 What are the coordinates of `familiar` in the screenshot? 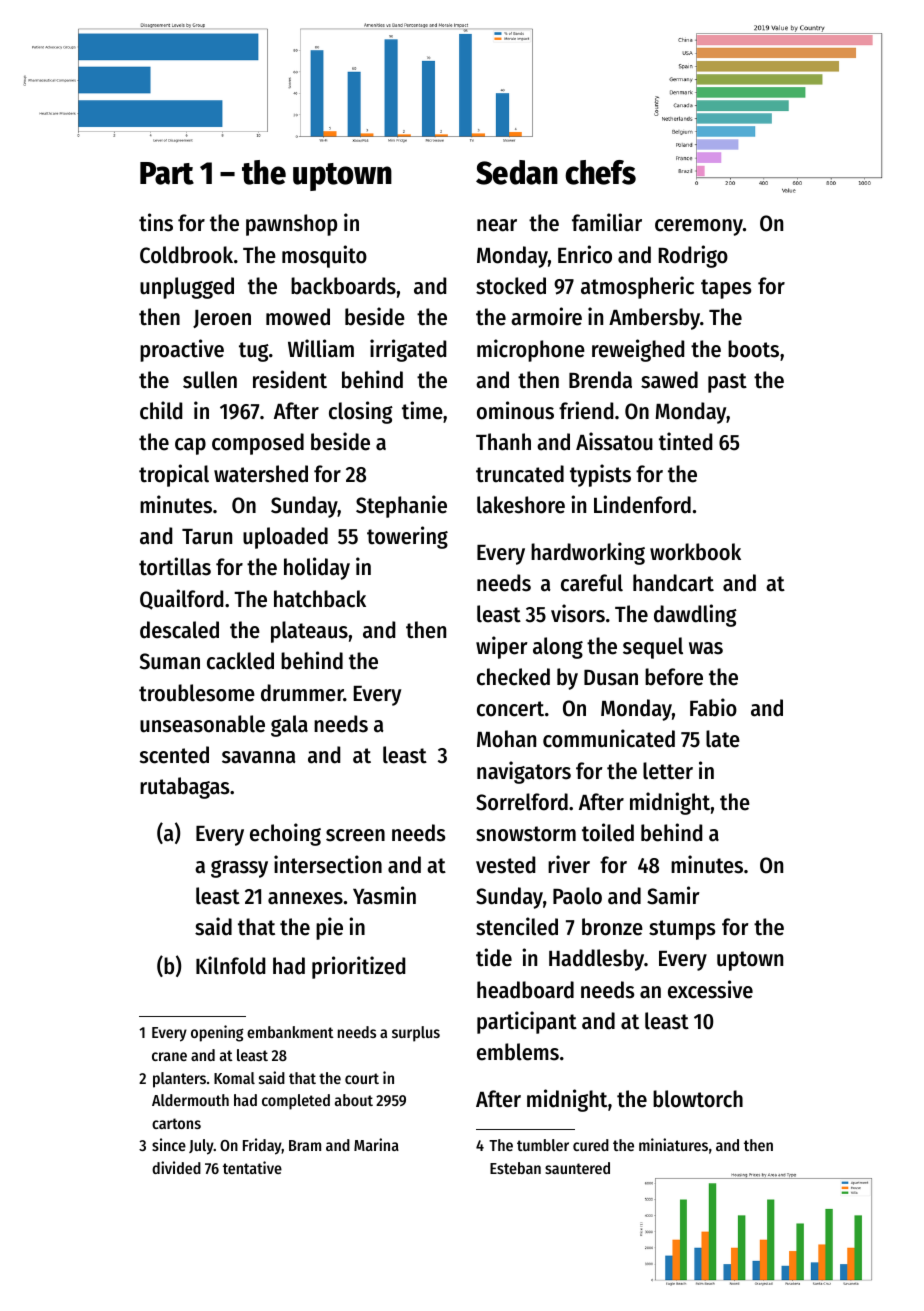 It's located at (607, 222).
